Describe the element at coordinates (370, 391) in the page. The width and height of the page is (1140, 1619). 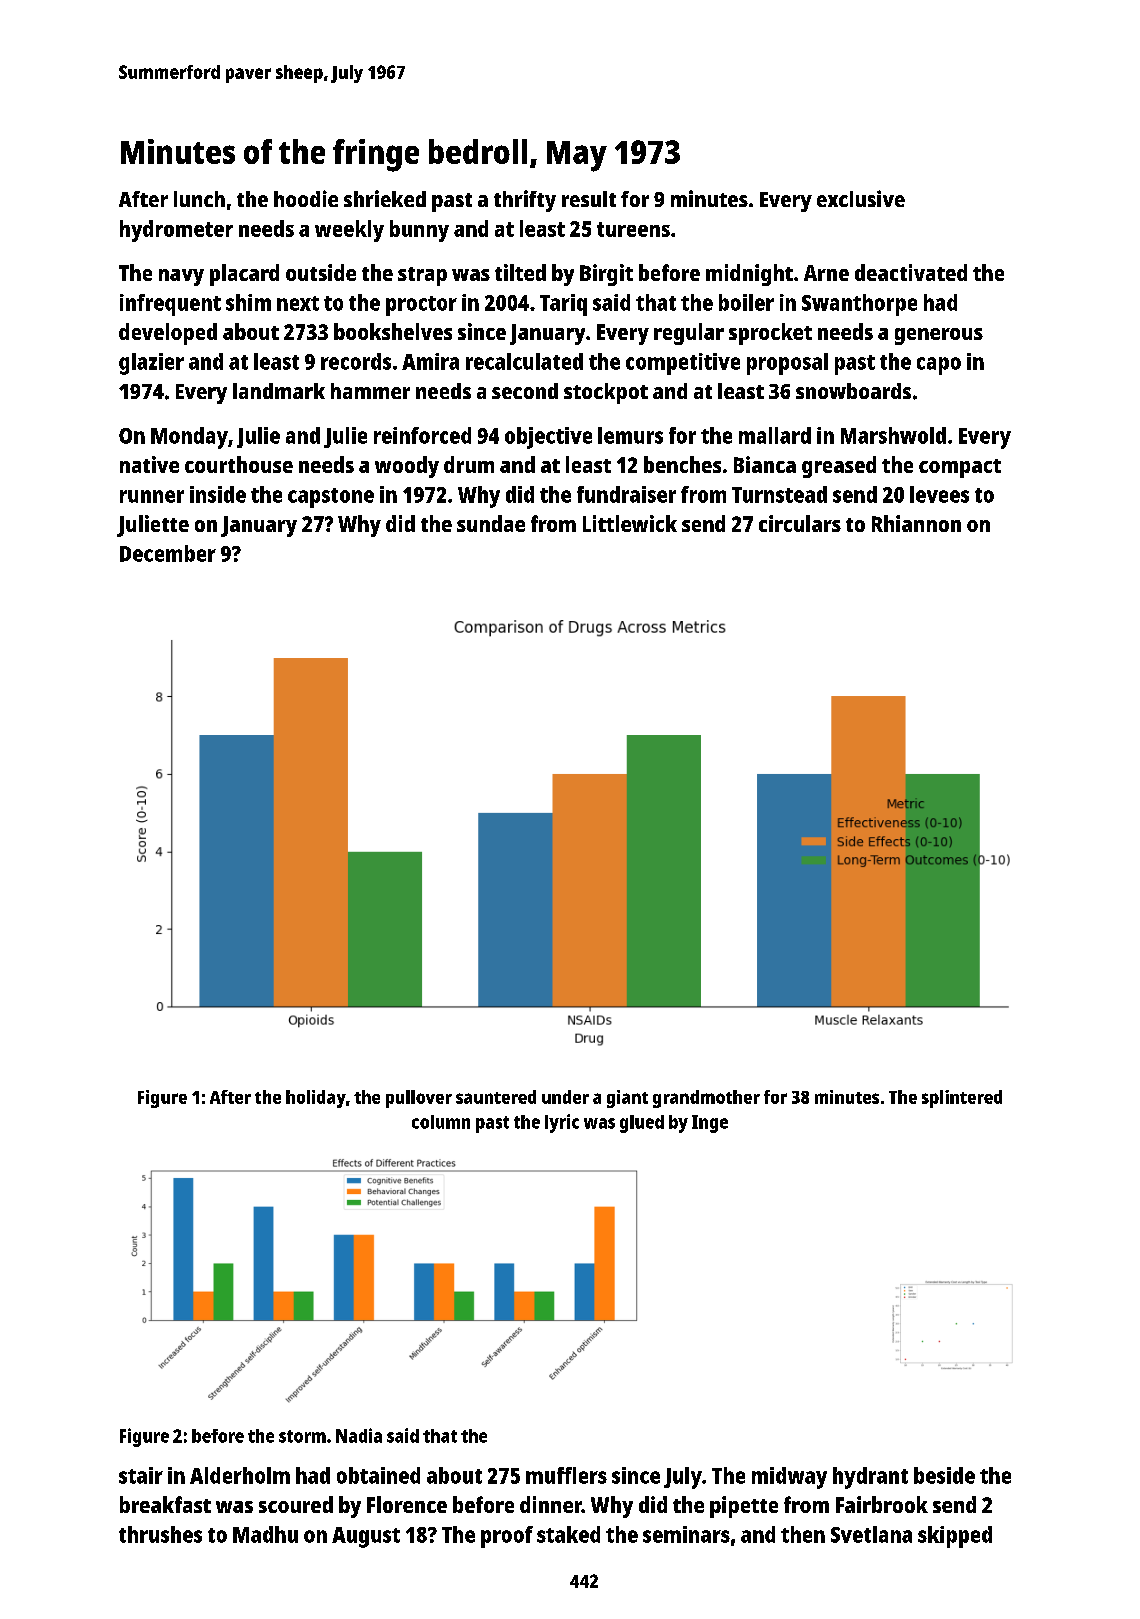
I see `hammer` at that location.
